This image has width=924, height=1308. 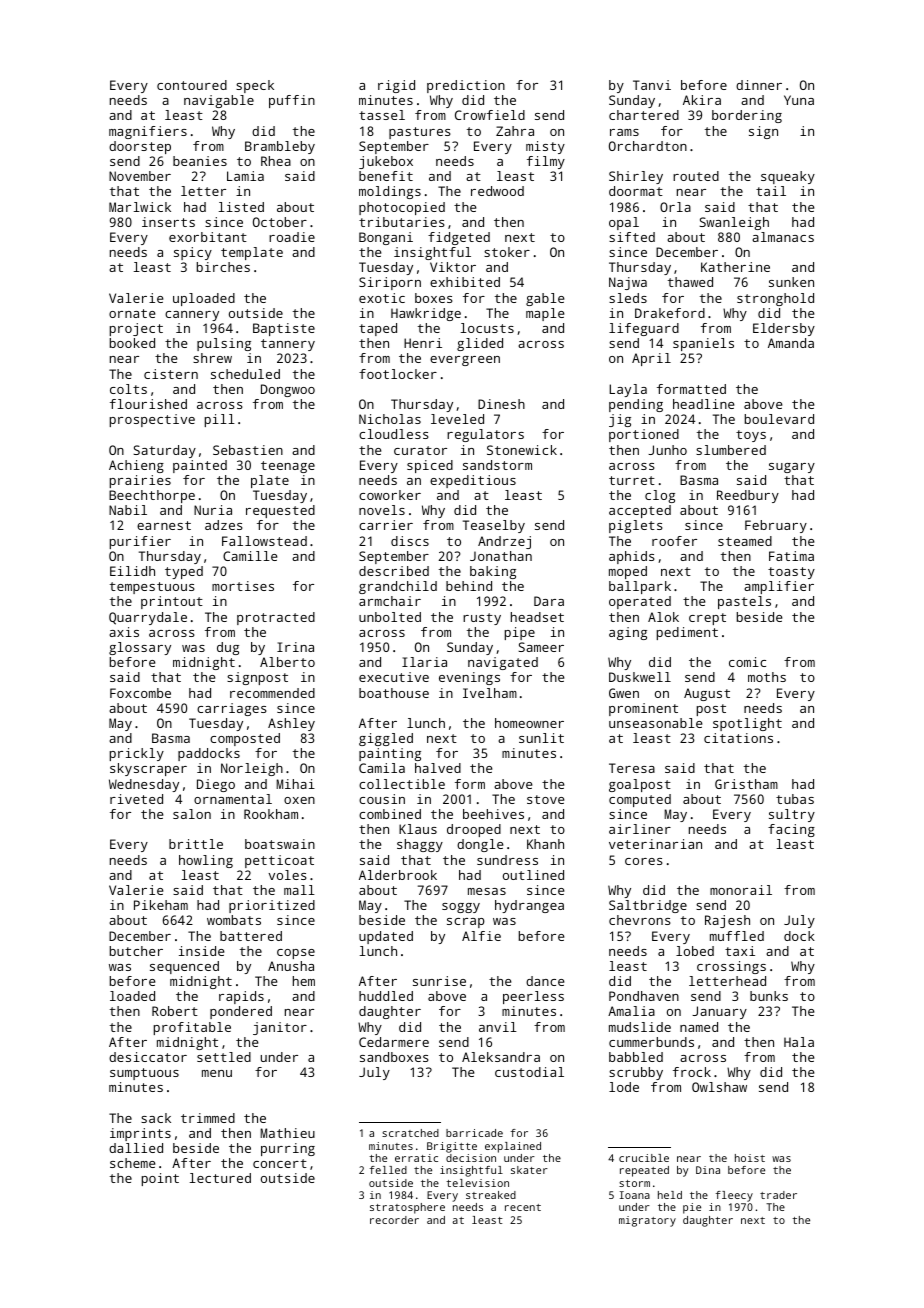 I want to click on updated, so click(x=386, y=937).
